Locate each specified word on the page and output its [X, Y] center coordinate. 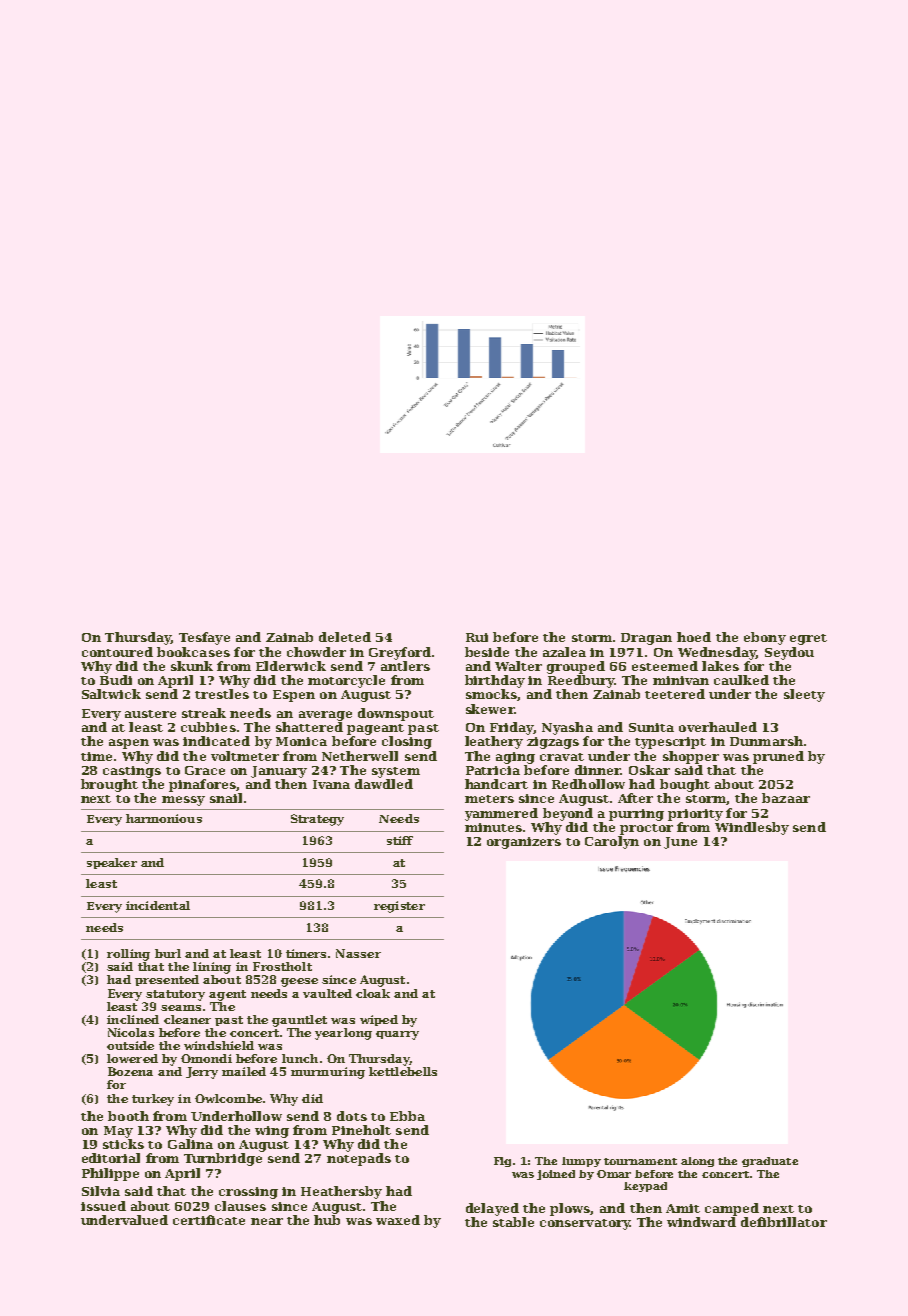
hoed [694, 637]
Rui [477, 637]
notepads [359, 1159]
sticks [123, 1144]
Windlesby [752, 828]
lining [212, 968]
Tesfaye [204, 638]
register [399, 907]
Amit [683, 1208]
